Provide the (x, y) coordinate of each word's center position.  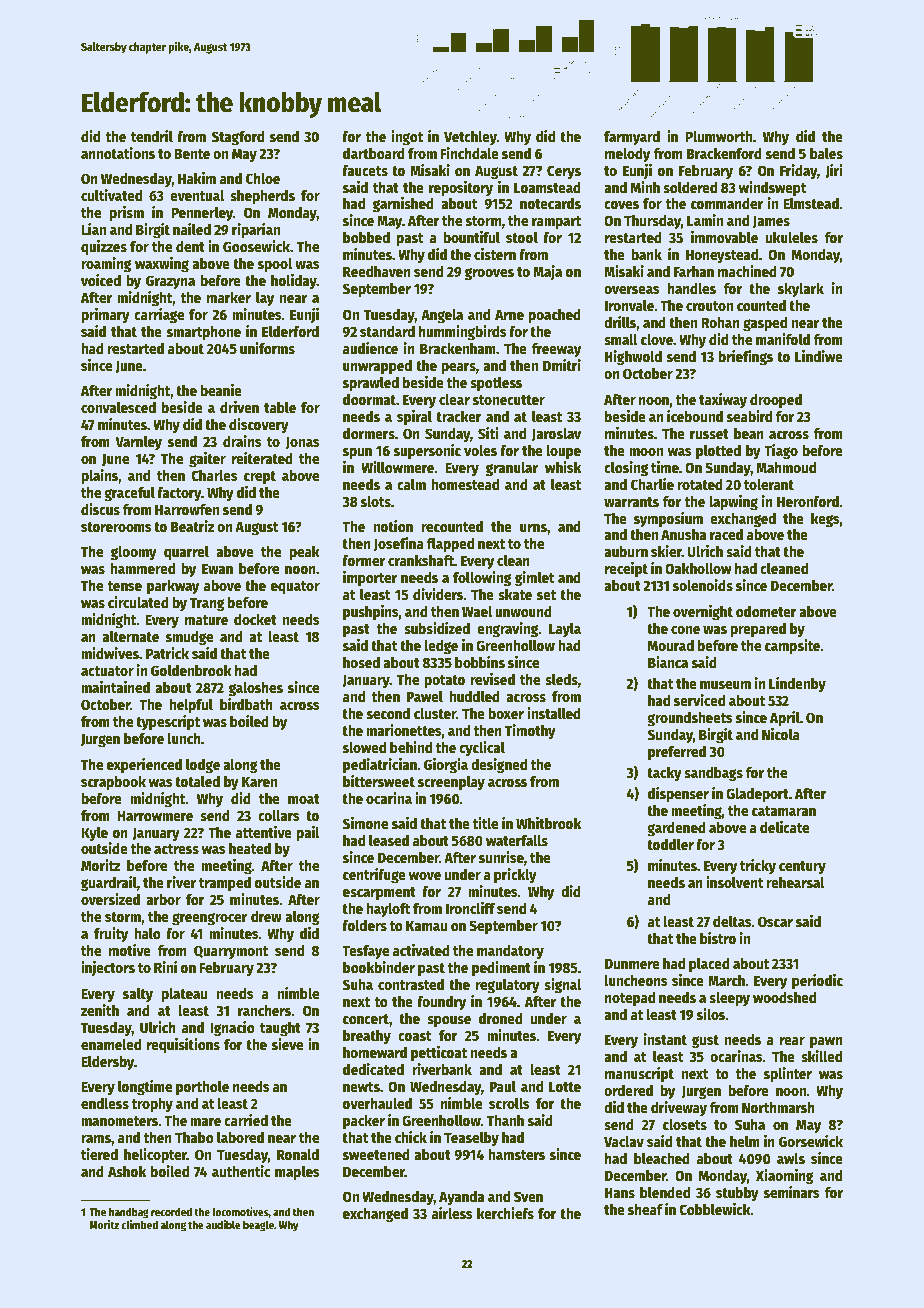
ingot (407, 138)
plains (100, 476)
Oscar (775, 921)
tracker (459, 416)
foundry (441, 1003)
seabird (749, 416)
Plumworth (718, 136)
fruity (111, 934)
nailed (192, 229)
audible (223, 1224)
